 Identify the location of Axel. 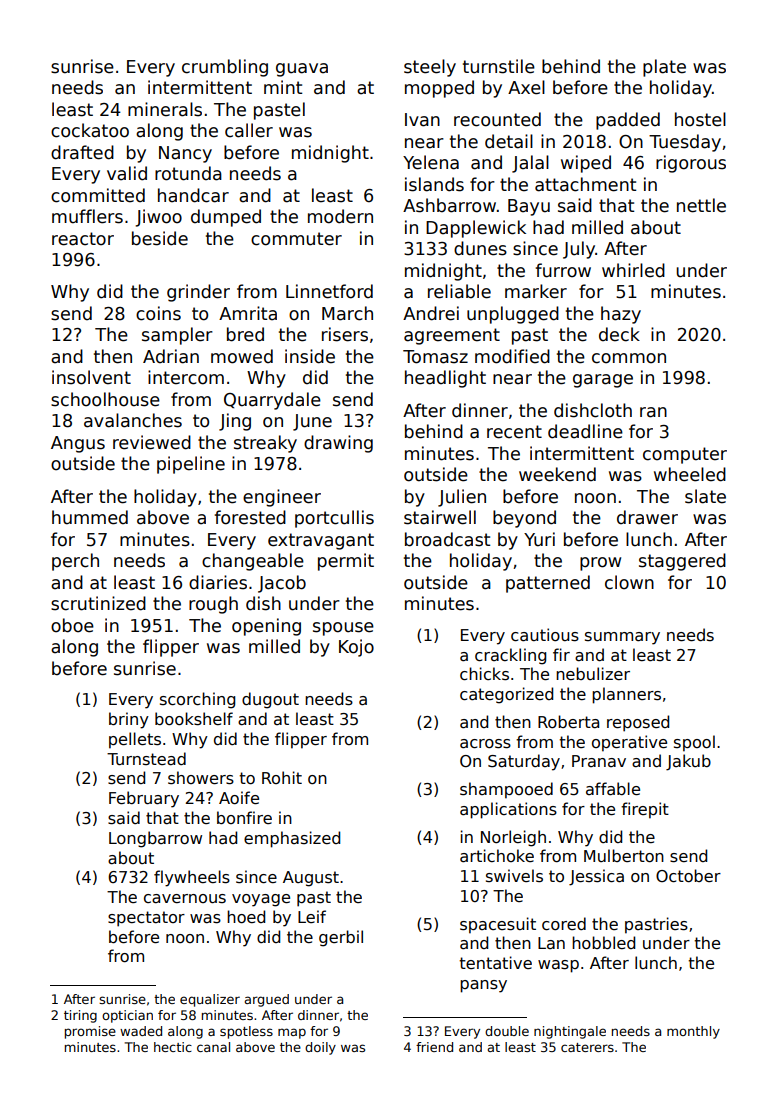
(526, 87).
